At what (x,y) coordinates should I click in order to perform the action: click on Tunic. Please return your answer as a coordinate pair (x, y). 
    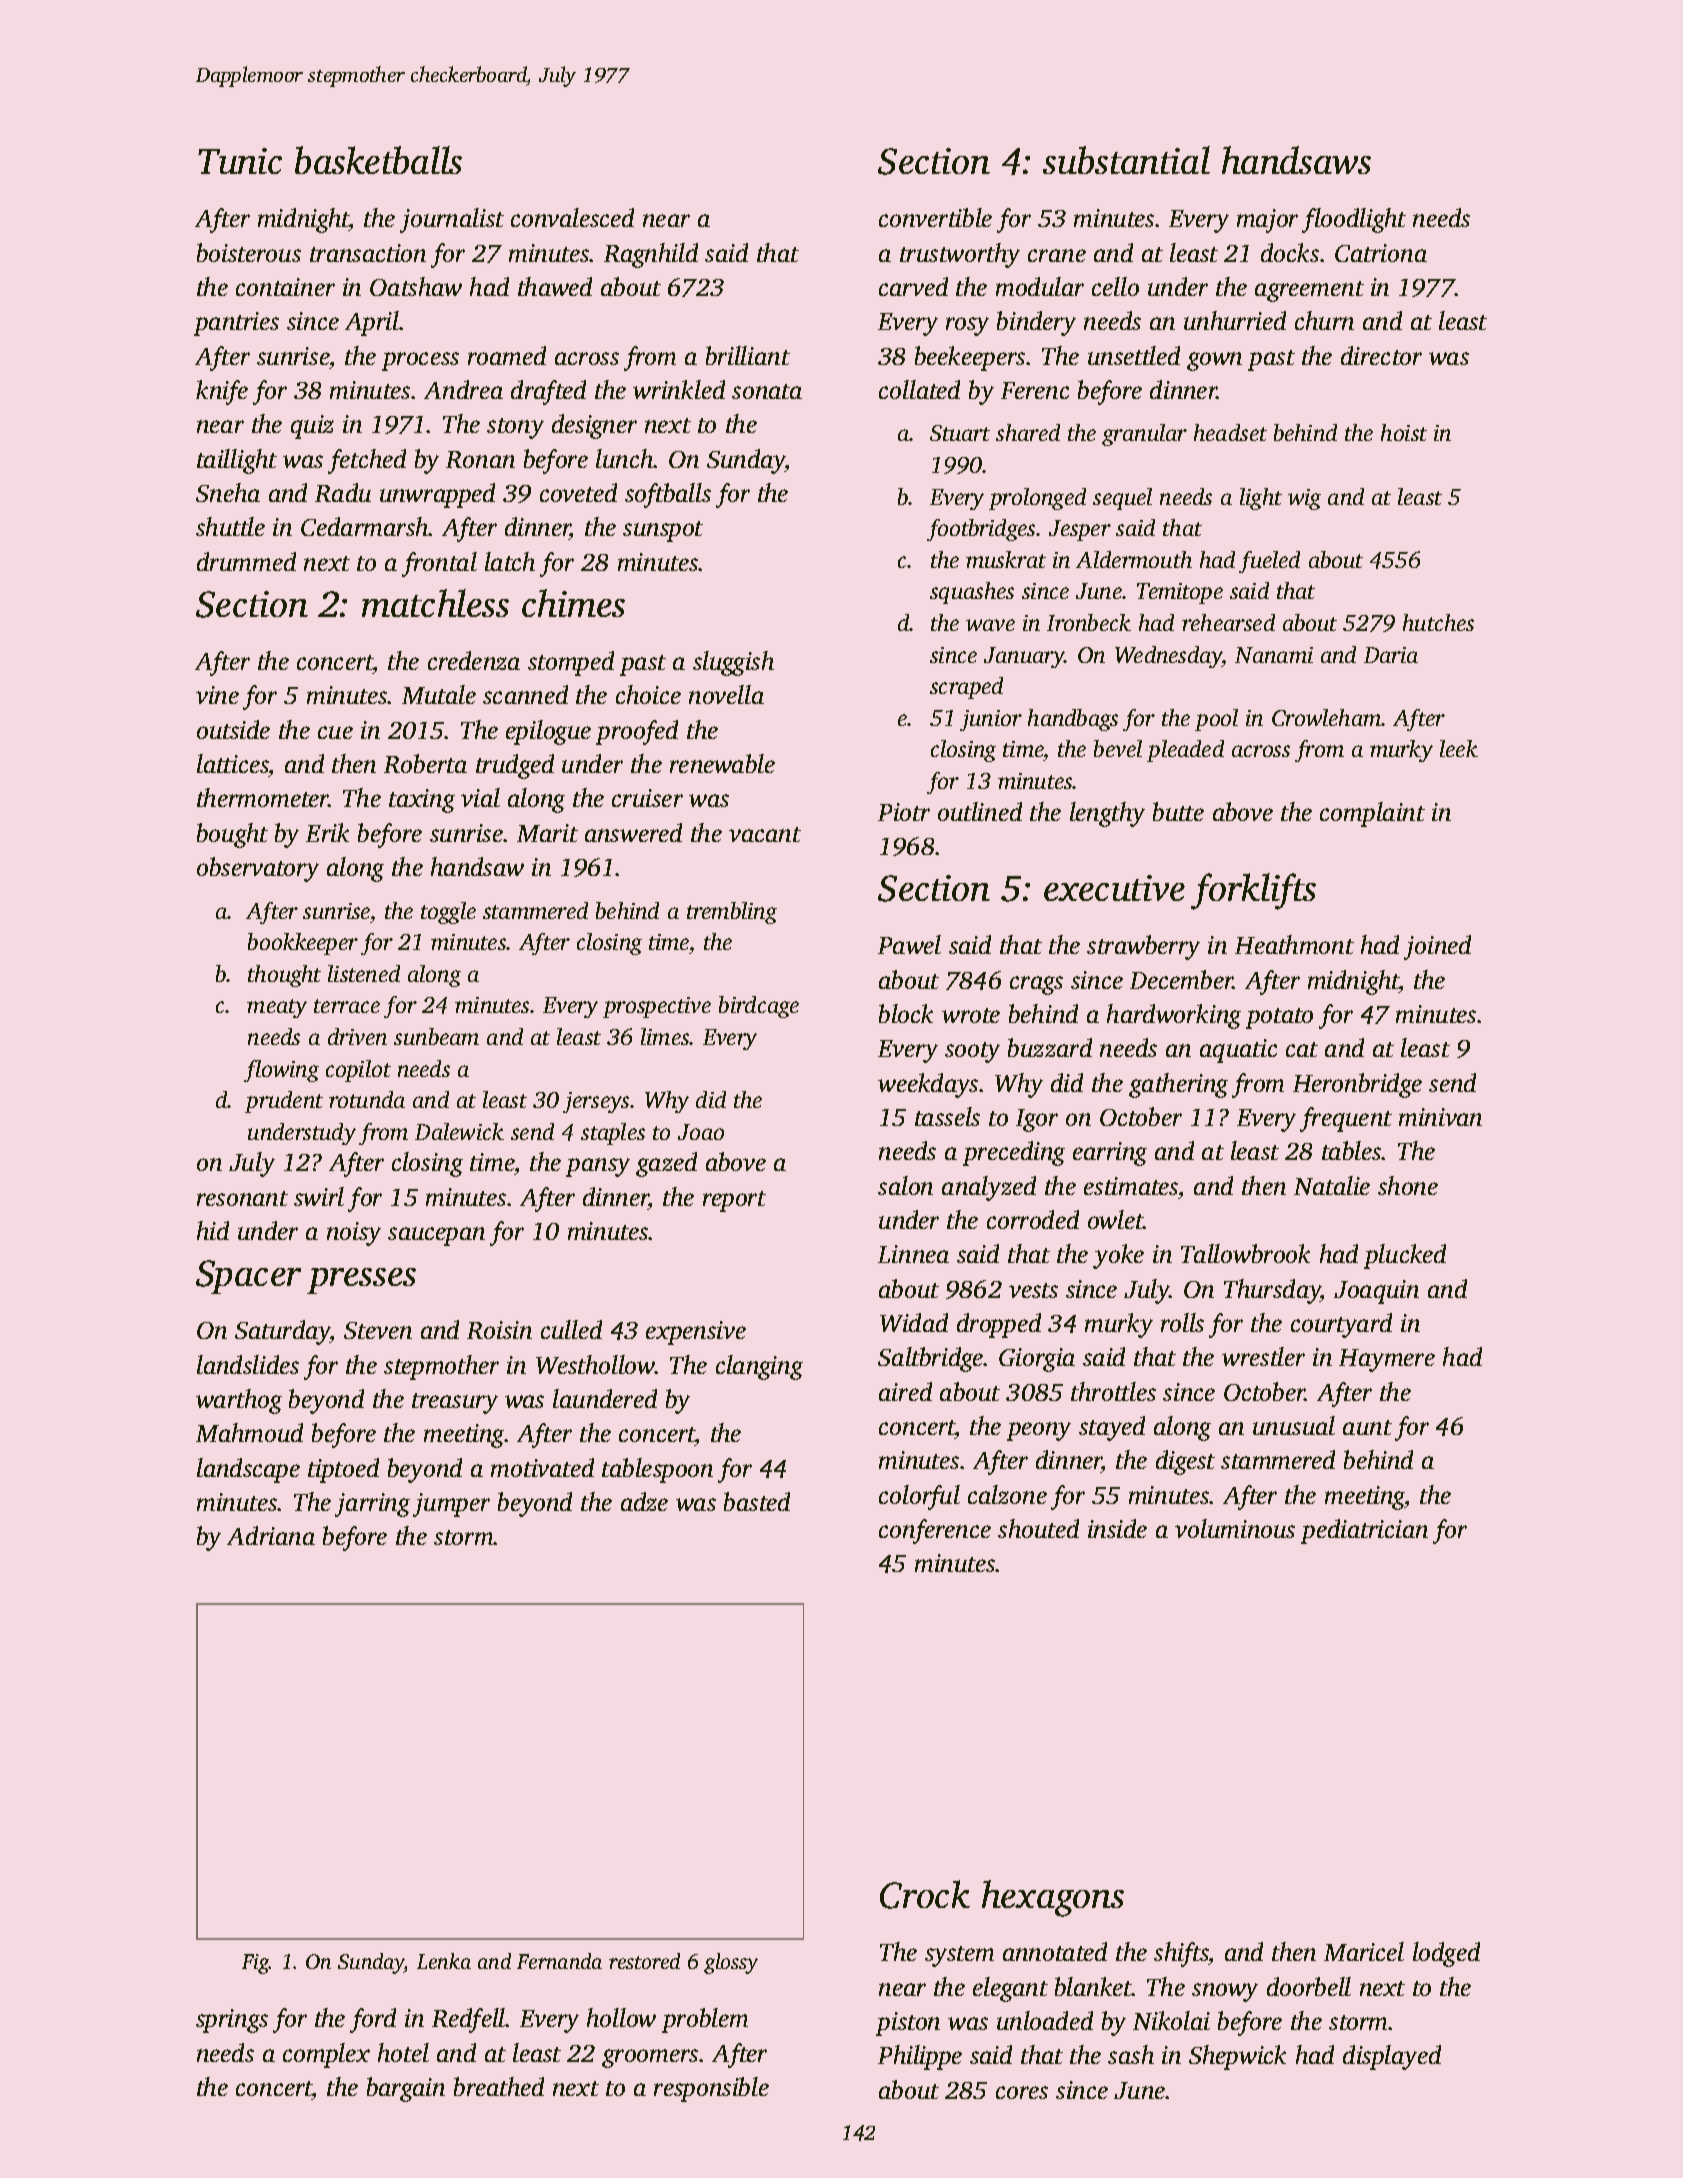
    Looking at the image, I should click on (240, 161).
